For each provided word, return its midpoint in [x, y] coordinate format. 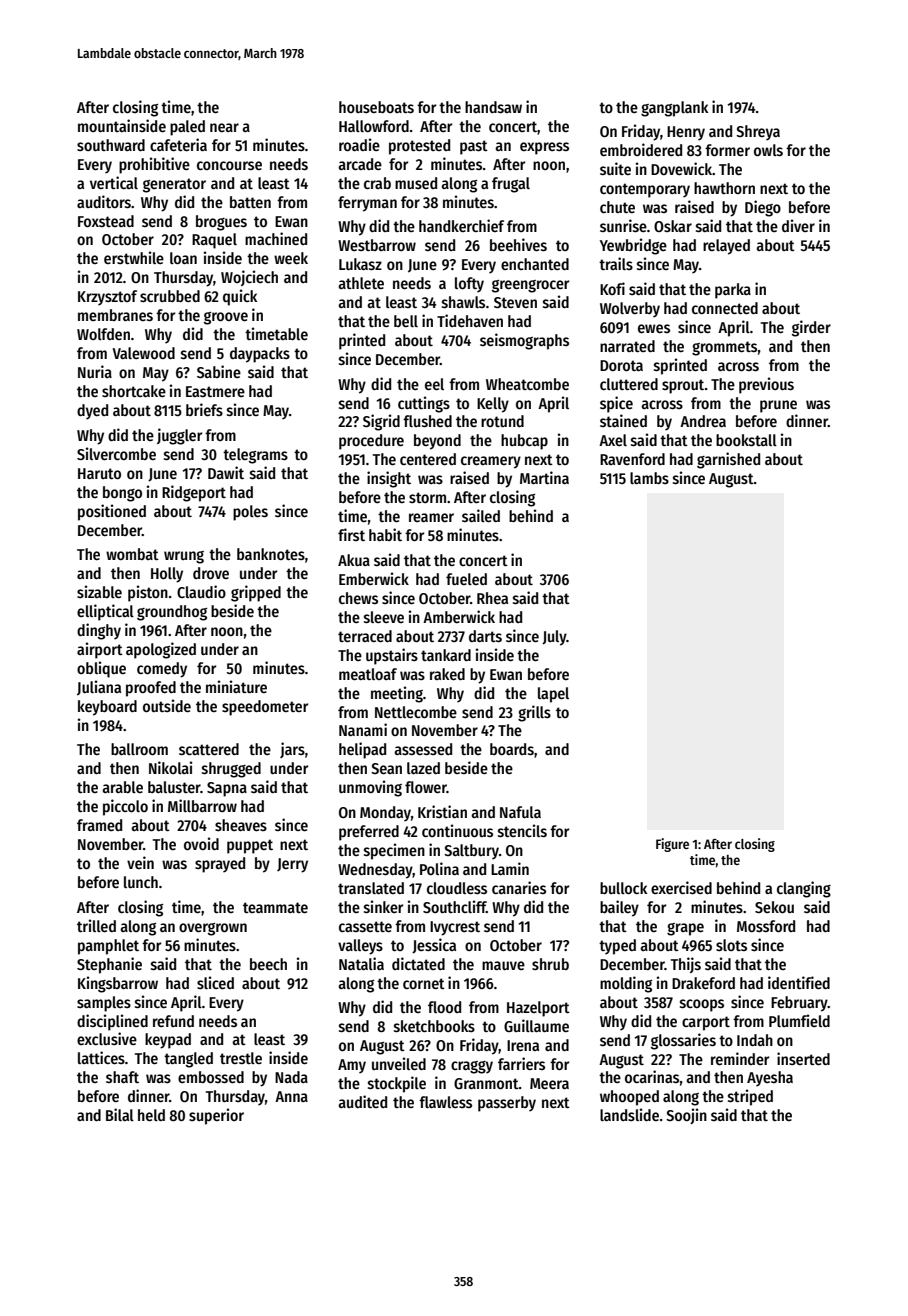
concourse [229, 165]
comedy [162, 670]
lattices [101, 1058]
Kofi [612, 288]
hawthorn [724, 188]
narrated [627, 346]
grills [534, 713]
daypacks [260, 355]
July [554, 638]
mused [416, 183]
